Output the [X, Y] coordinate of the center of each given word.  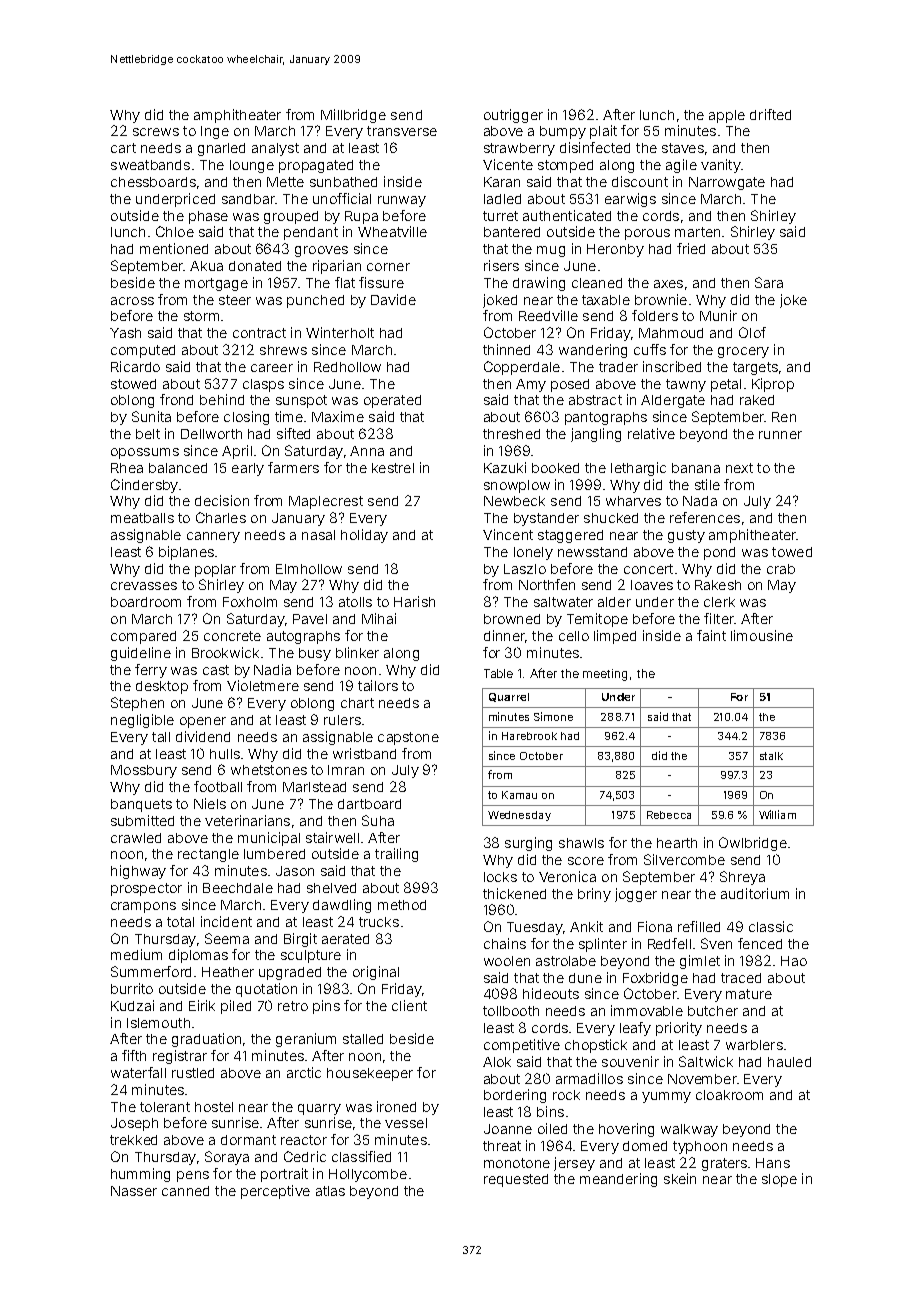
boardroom [146, 602]
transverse [402, 131]
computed [143, 351]
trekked [133, 1140]
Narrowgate [727, 183]
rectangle [208, 855]
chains [505, 943]
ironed [396, 1106]
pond [719, 553]
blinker [357, 652]
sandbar [248, 199]
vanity [721, 166]
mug [551, 251]
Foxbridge [655, 979]
